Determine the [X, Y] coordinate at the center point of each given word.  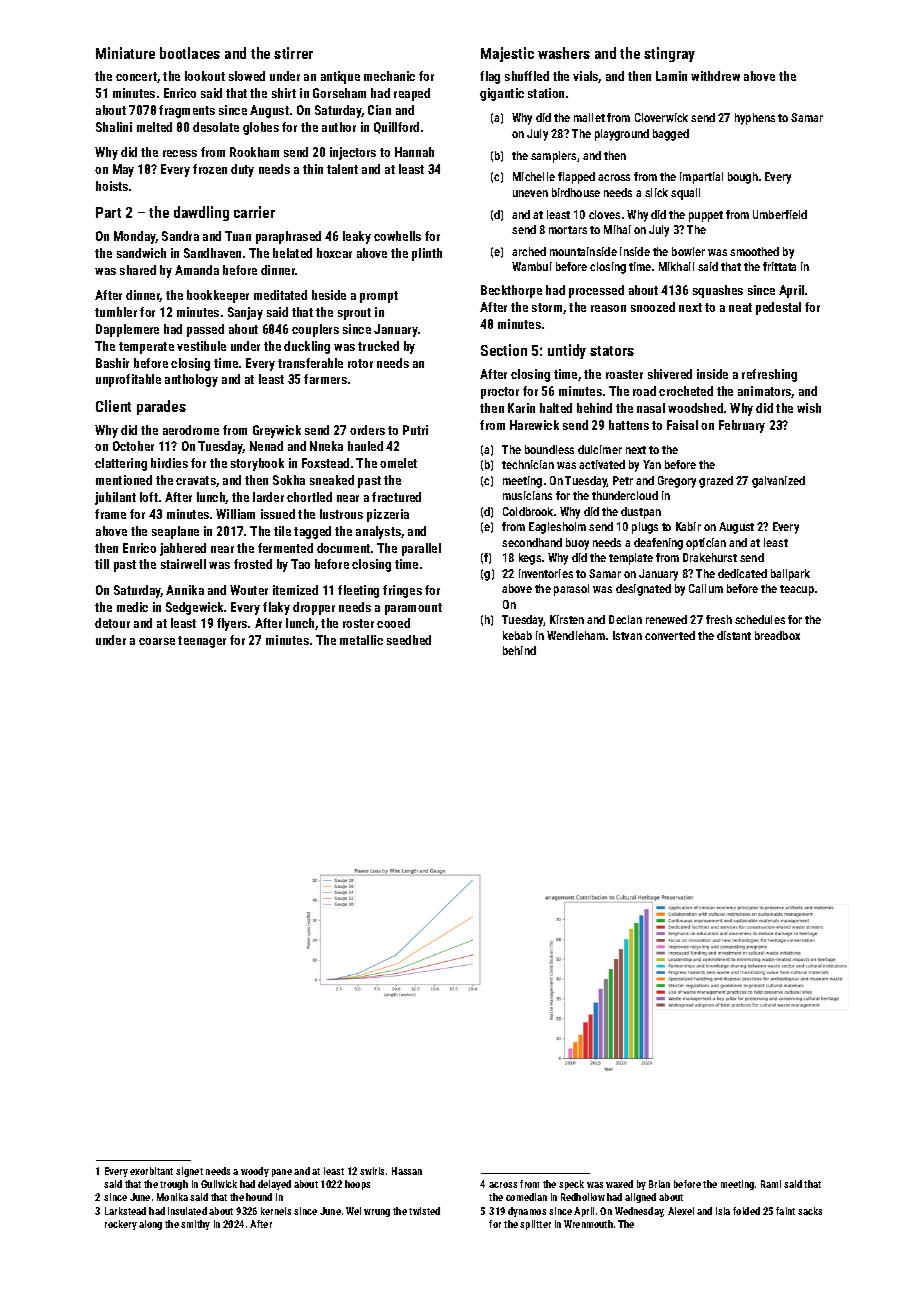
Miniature [125, 53]
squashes [718, 291]
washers [564, 53]
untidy [567, 351]
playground [622, 135]
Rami [771, 1184]
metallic [361, 640]
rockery [121, 1225]
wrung [377, 1213]
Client [113, 406]
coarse [157, 641]
